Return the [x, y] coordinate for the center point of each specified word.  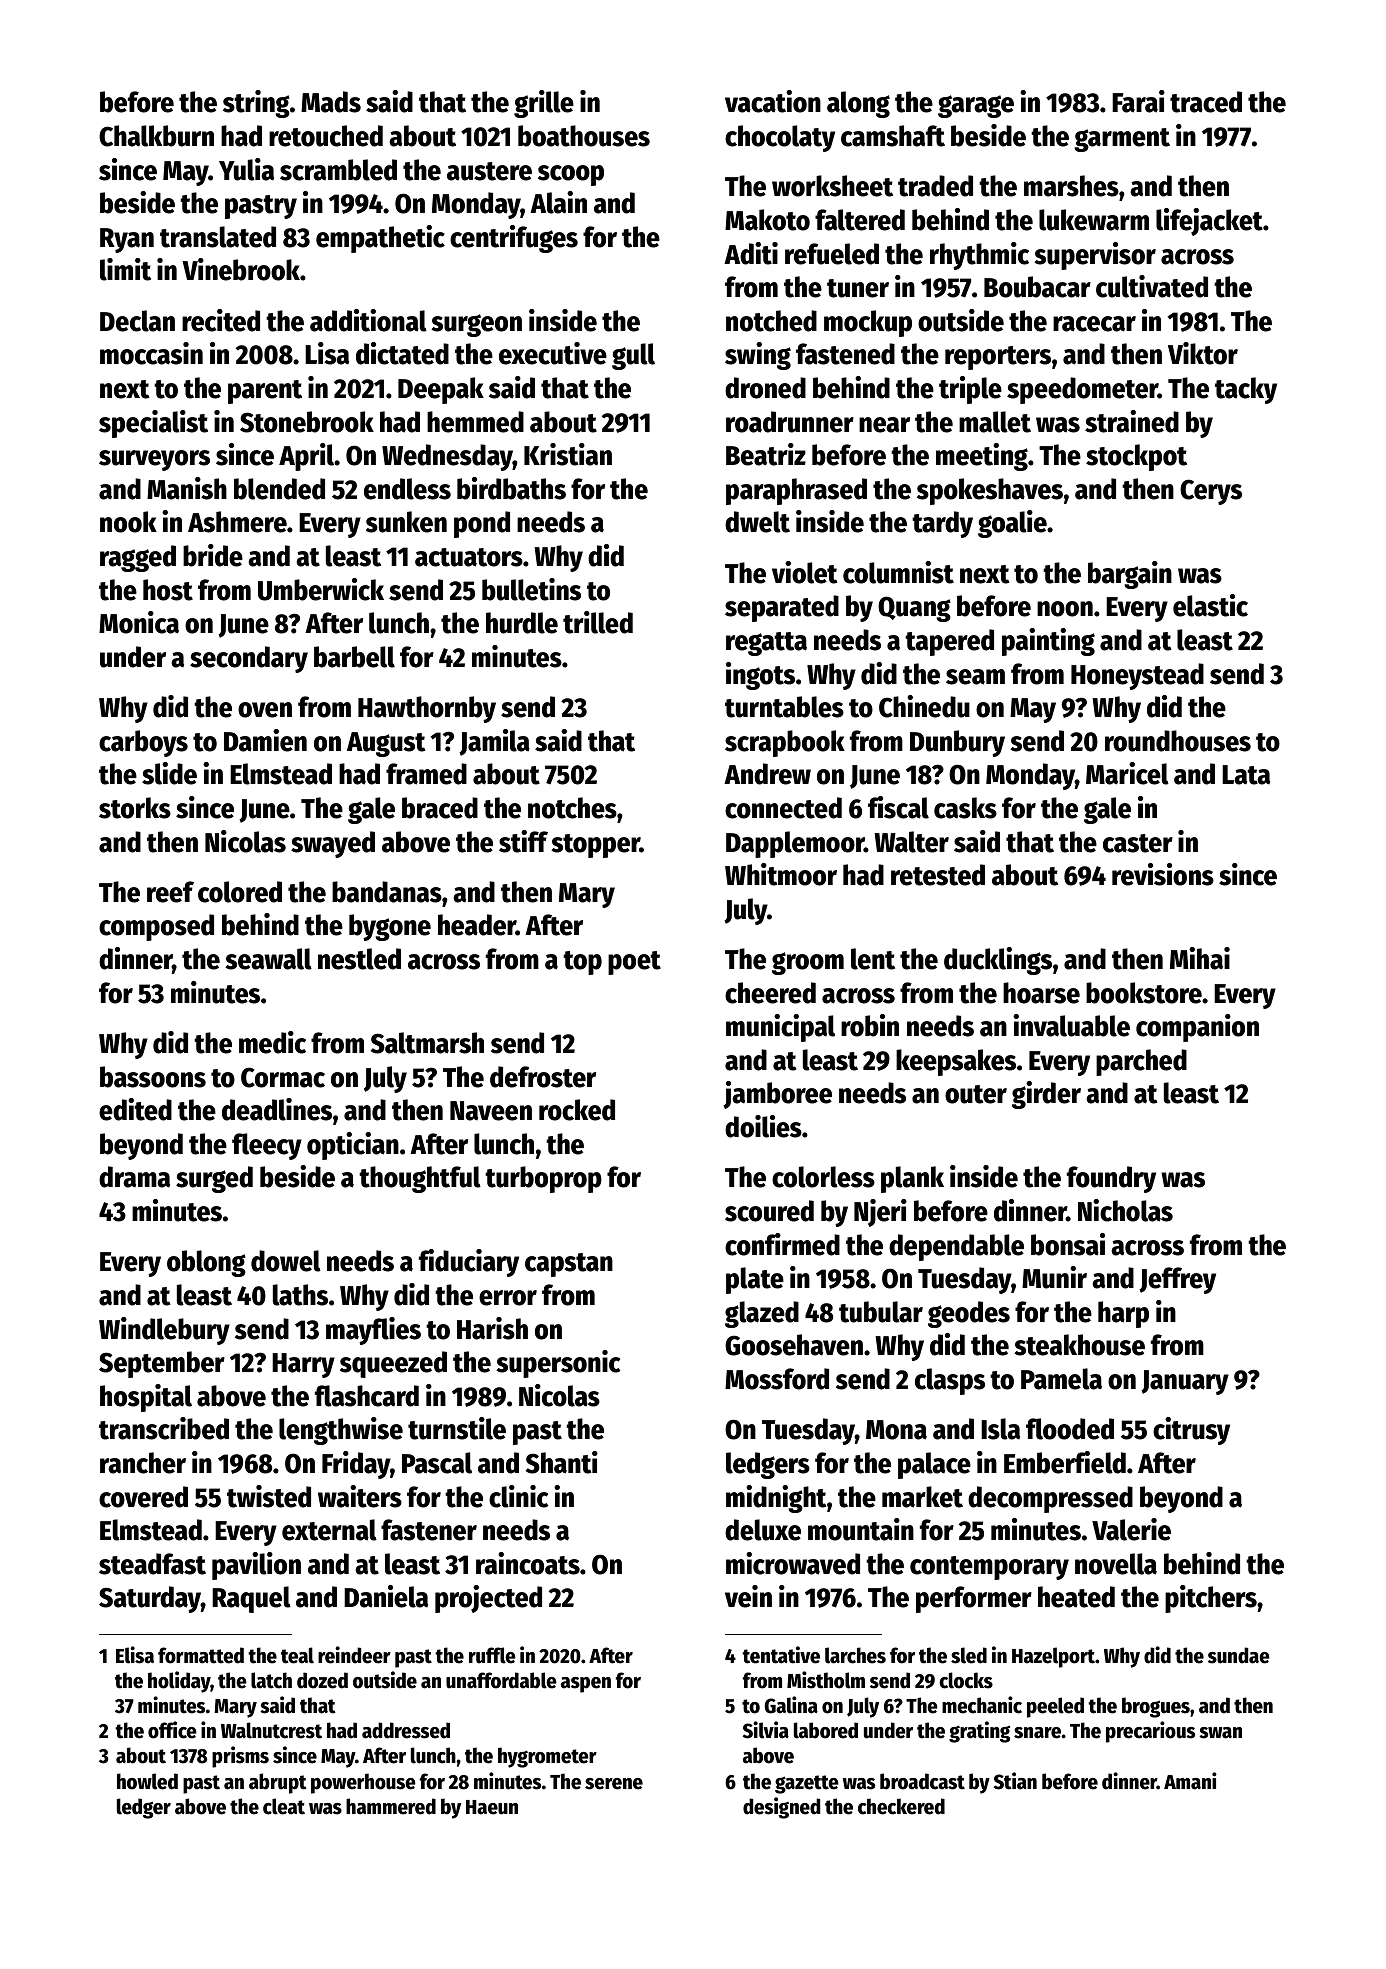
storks [135, 808]
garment [1122, 140]
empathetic [380, 239]
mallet [995, 422]
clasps [950, 1381]
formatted [201, 1655]
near [884, 425]
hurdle [522, 623]
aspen [586, 1685]
